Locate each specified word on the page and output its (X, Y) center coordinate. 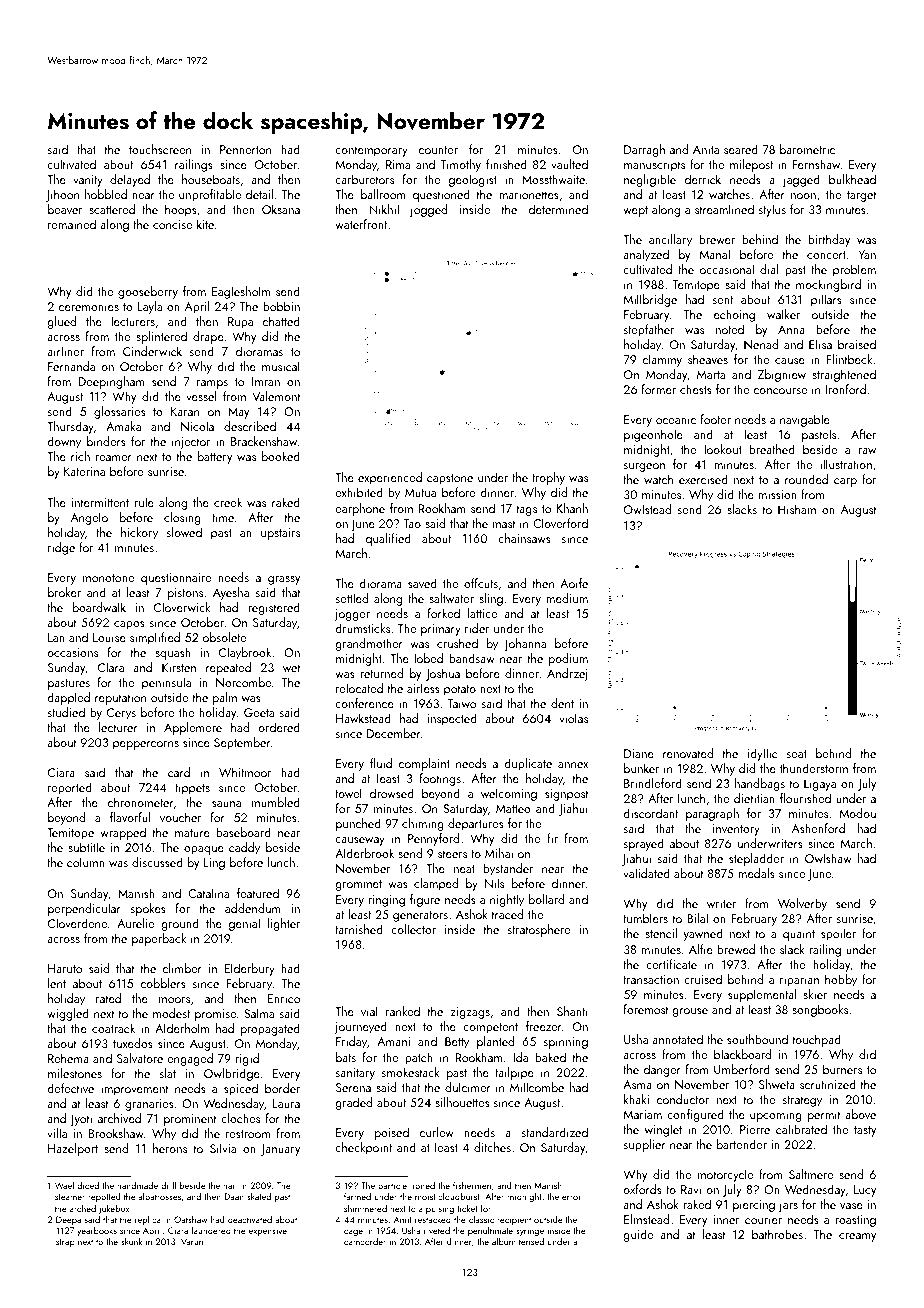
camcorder (365, 1241)
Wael (64, 1185)
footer (716, 419)
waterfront (361, 224)
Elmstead (646, 1219)
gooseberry (148, 292)
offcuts (481, 583)
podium (568, 659)
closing (182, 518)
